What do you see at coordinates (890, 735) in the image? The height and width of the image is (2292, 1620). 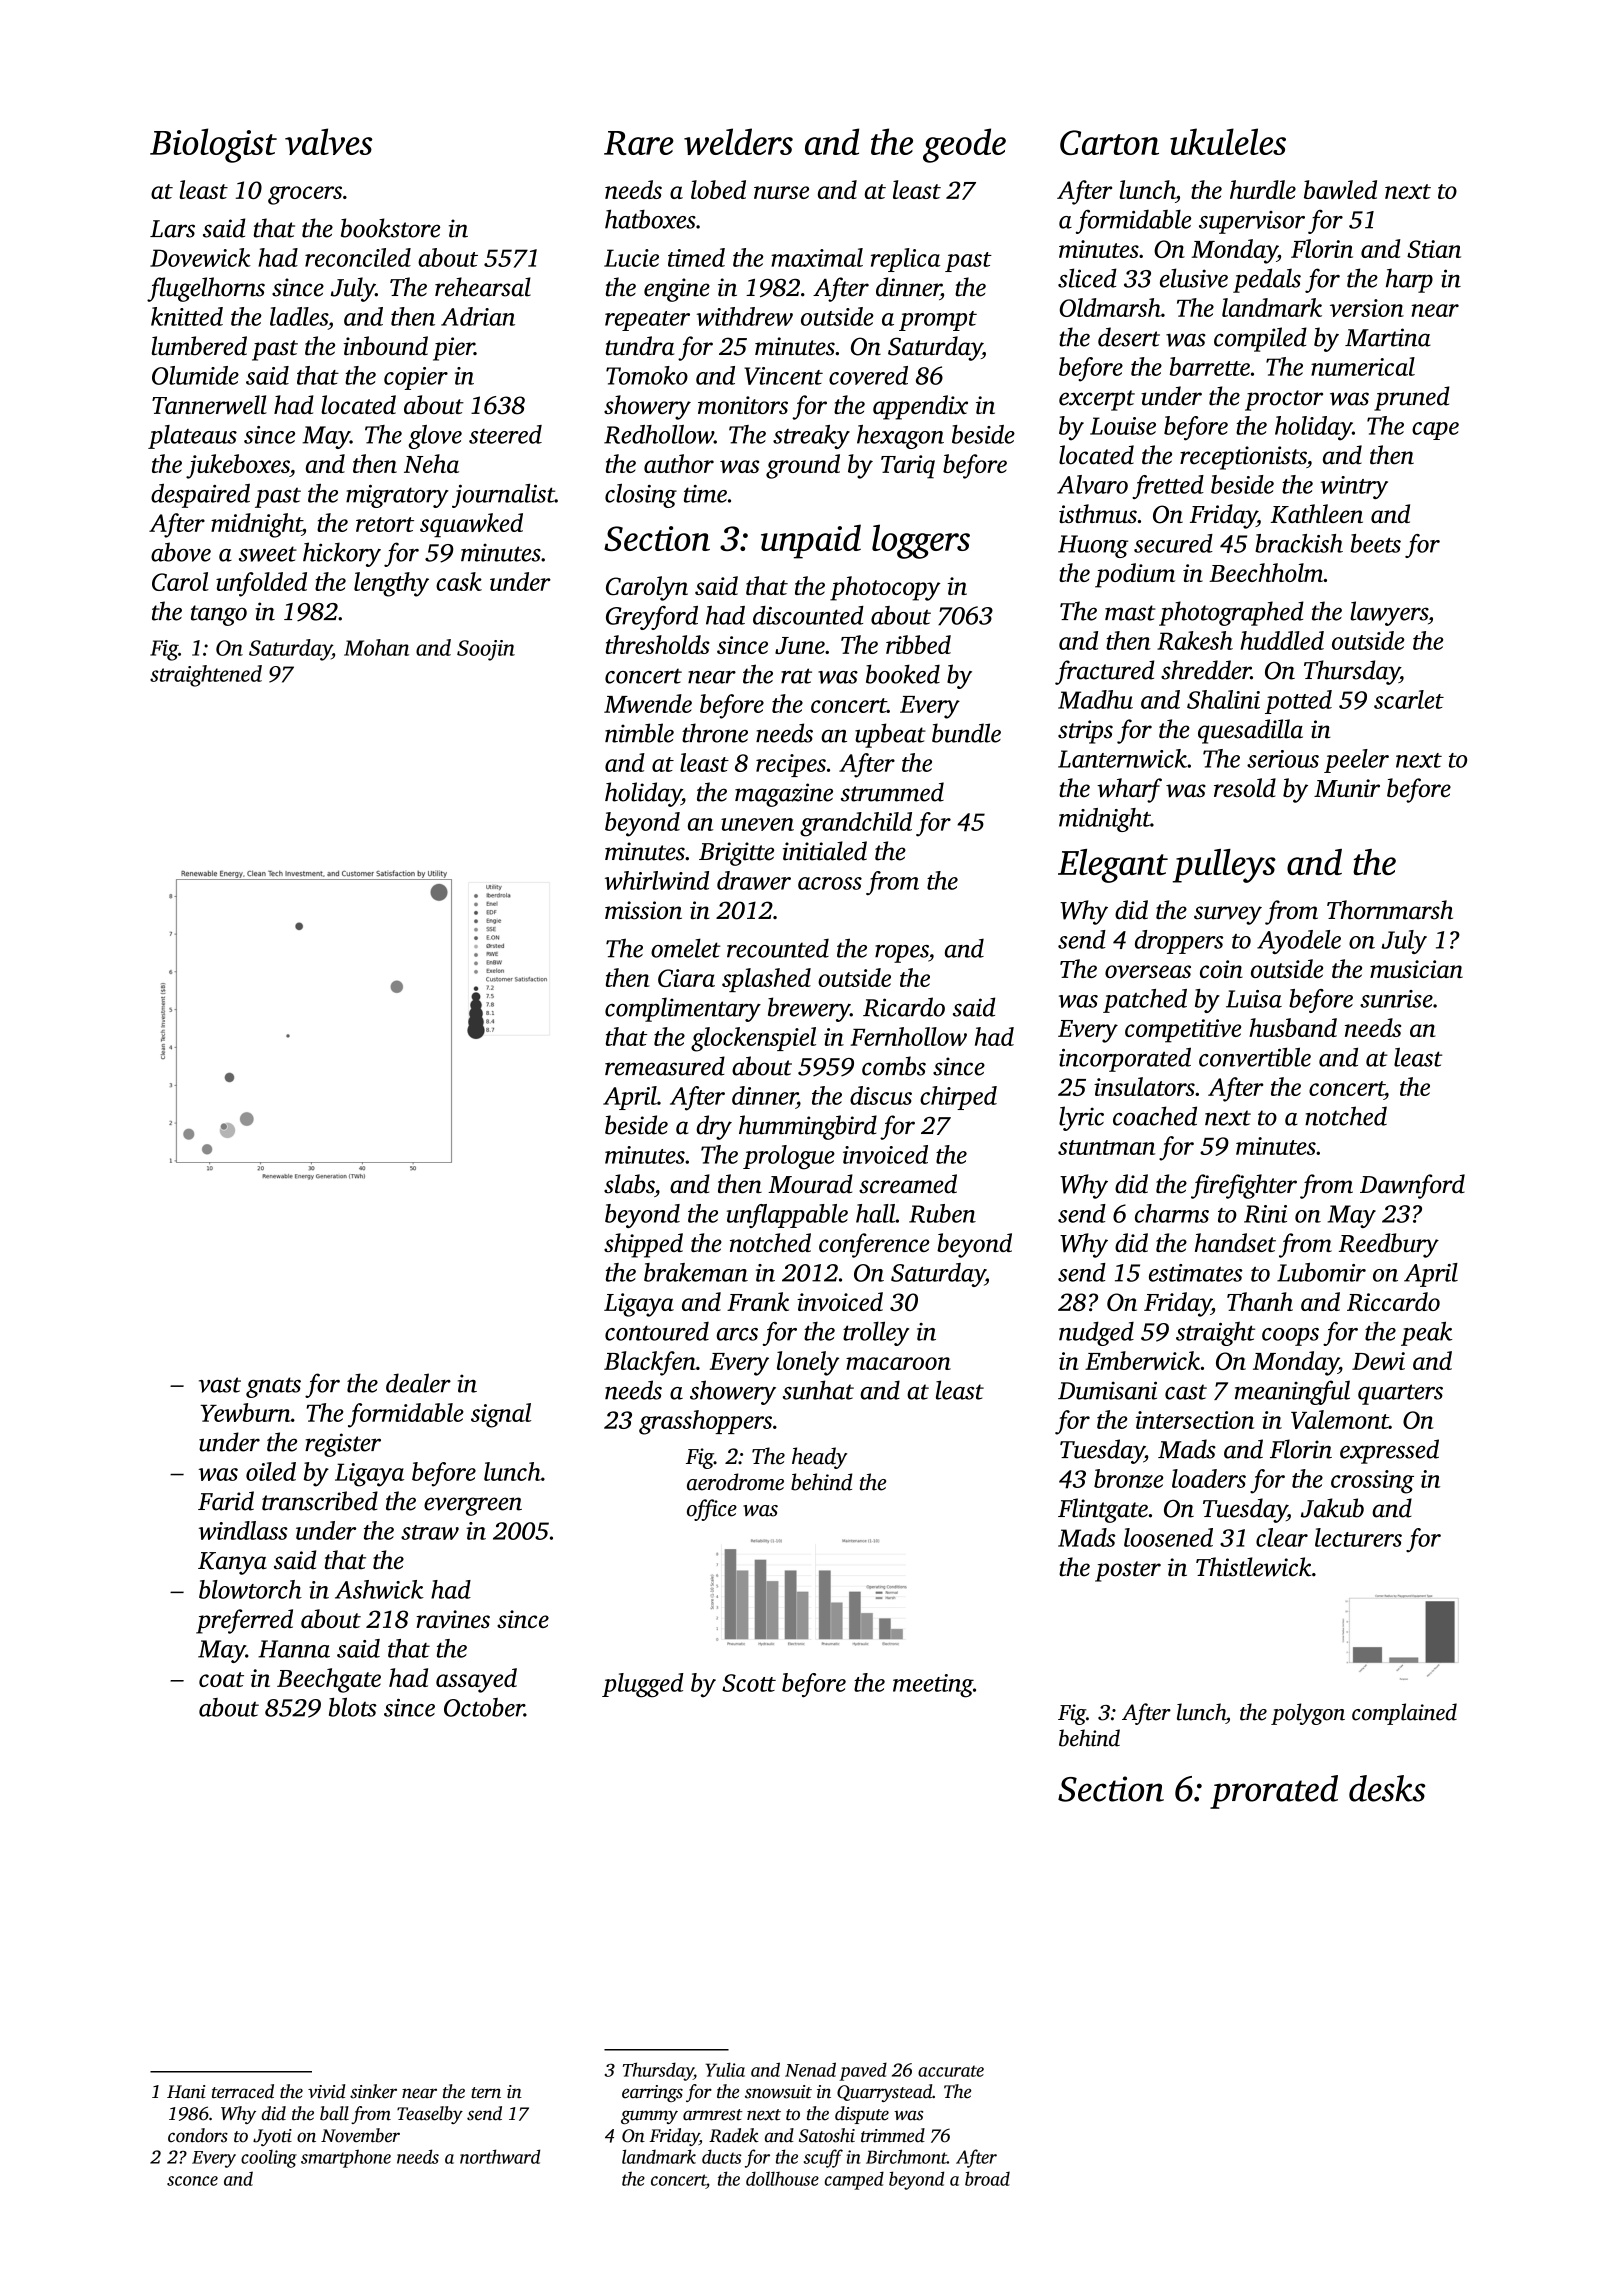 I see `upbeat` at bounding box center [890, 735].
